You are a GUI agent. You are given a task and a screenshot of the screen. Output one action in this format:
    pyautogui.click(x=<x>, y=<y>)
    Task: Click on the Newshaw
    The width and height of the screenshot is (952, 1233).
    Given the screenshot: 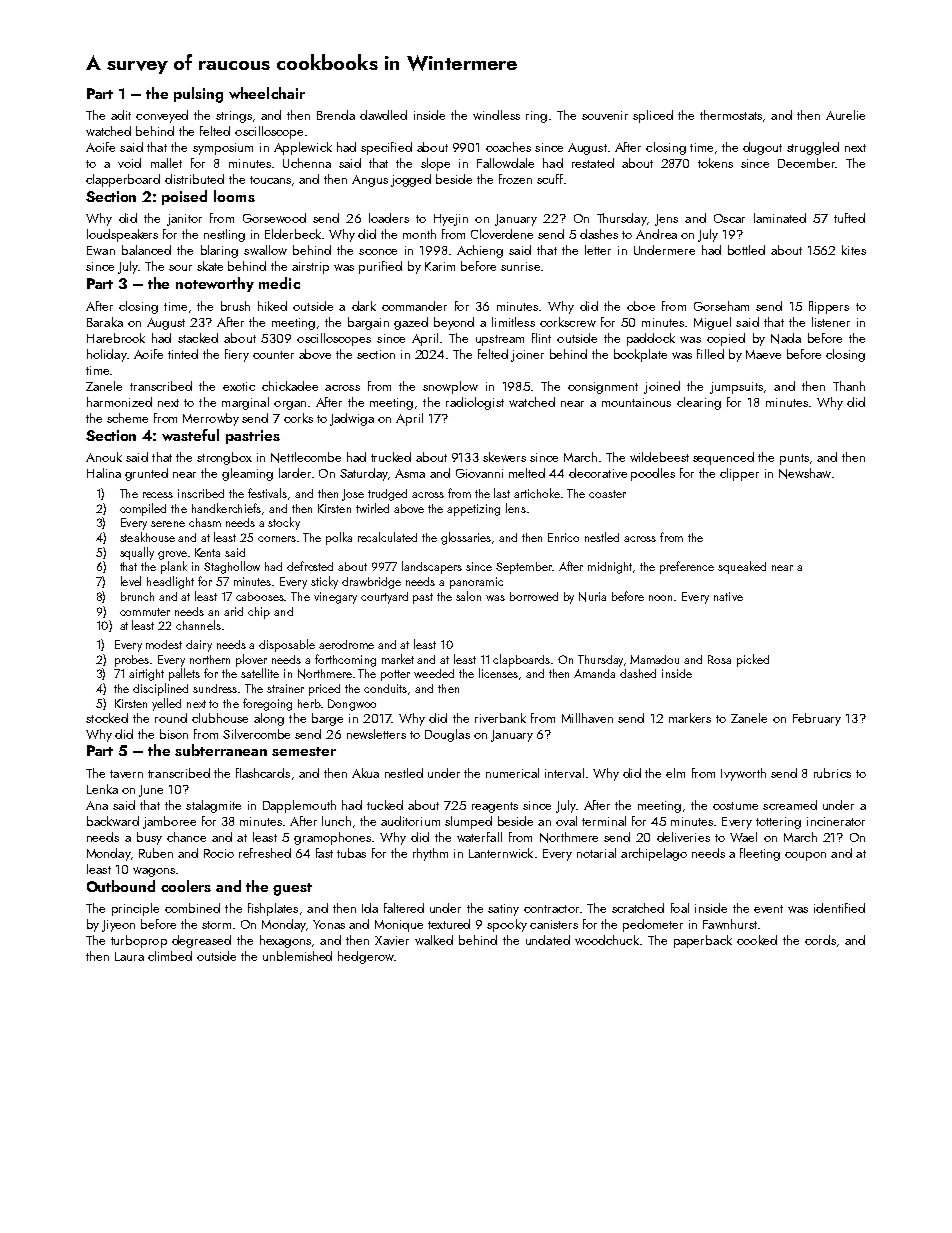 What is the action you would take?
    pyautogui.click(x=805, y=473)
